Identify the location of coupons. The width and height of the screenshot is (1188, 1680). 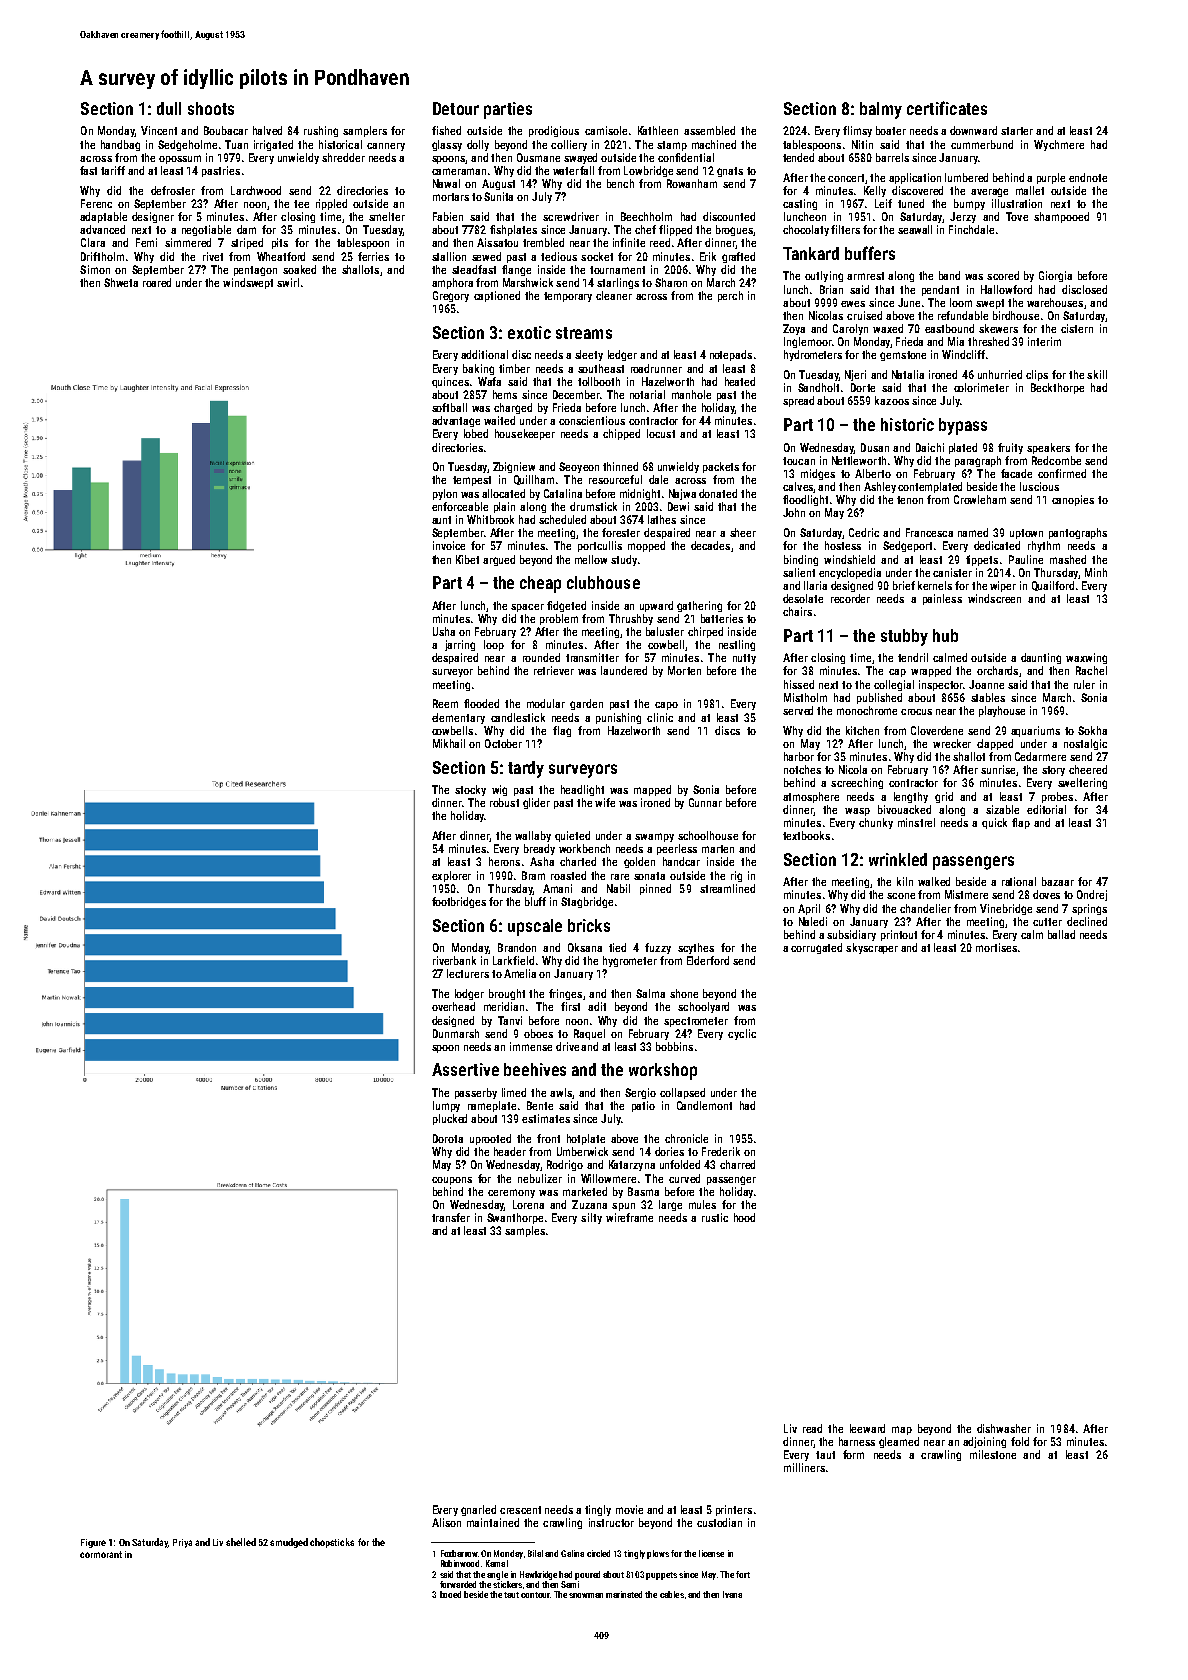
(452, 1181).
